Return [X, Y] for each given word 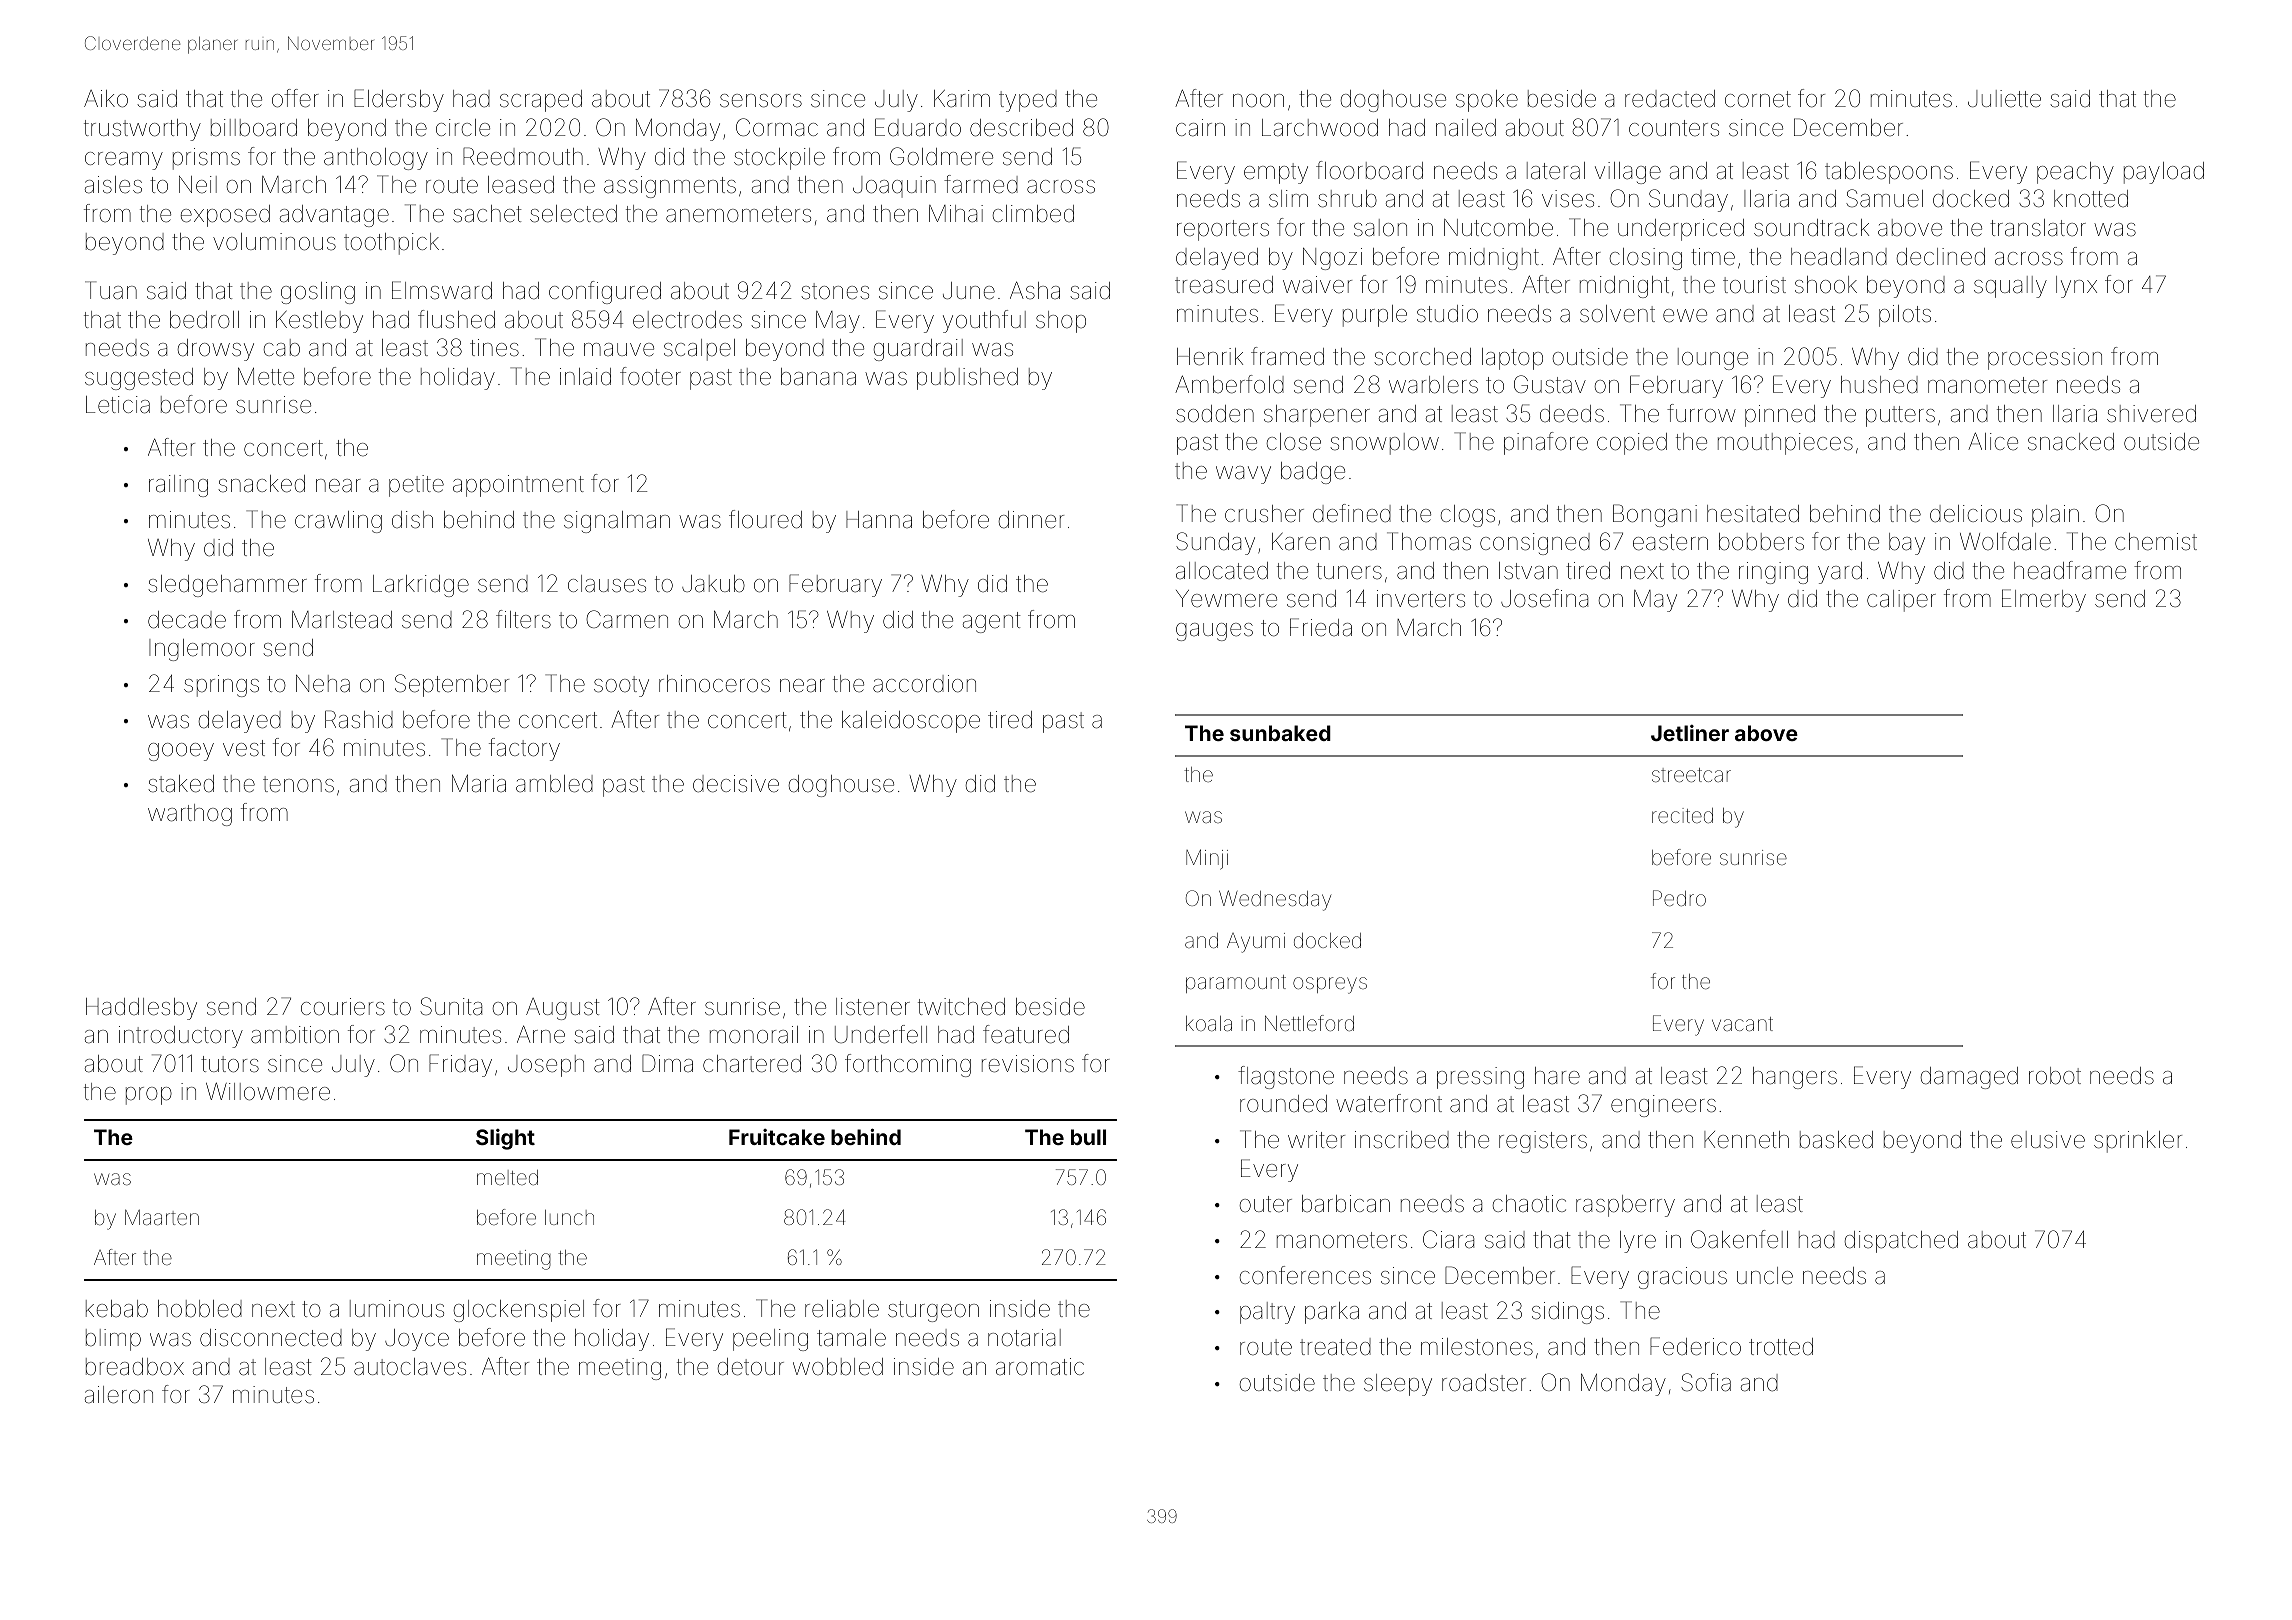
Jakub [713, 584]
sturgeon [933, 1311]
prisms [206, 159]
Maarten [162, 1217]
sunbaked [1280, 733]
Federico [1695, 1346]
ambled [554, 784]
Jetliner [1690, 733]
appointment [518, 486]
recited [1682, 815]
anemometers [738, 214]
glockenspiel [519, 1311]
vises [1568, 199]
